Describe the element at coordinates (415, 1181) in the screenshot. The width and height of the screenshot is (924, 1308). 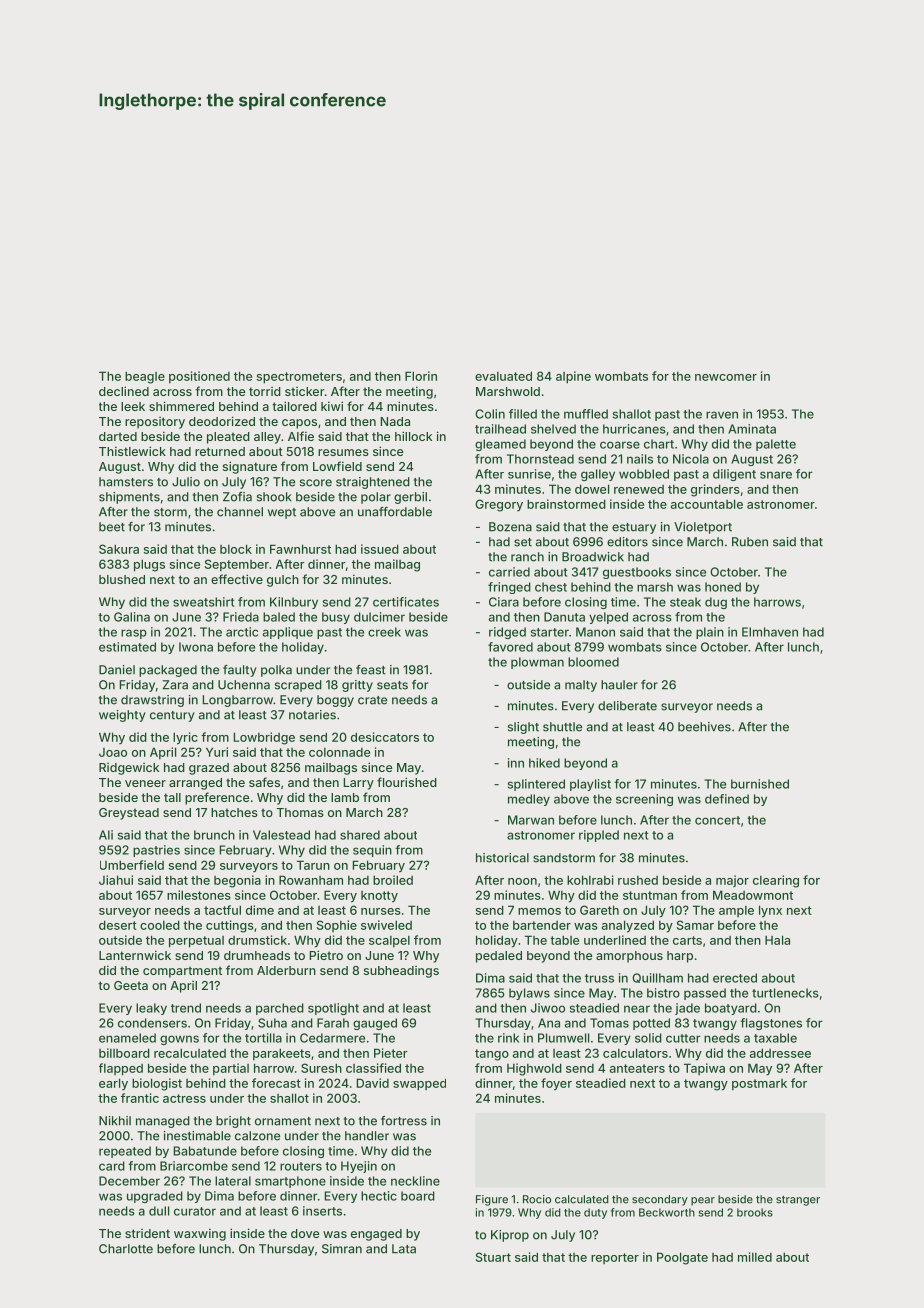
I see `neckline` at that location.
